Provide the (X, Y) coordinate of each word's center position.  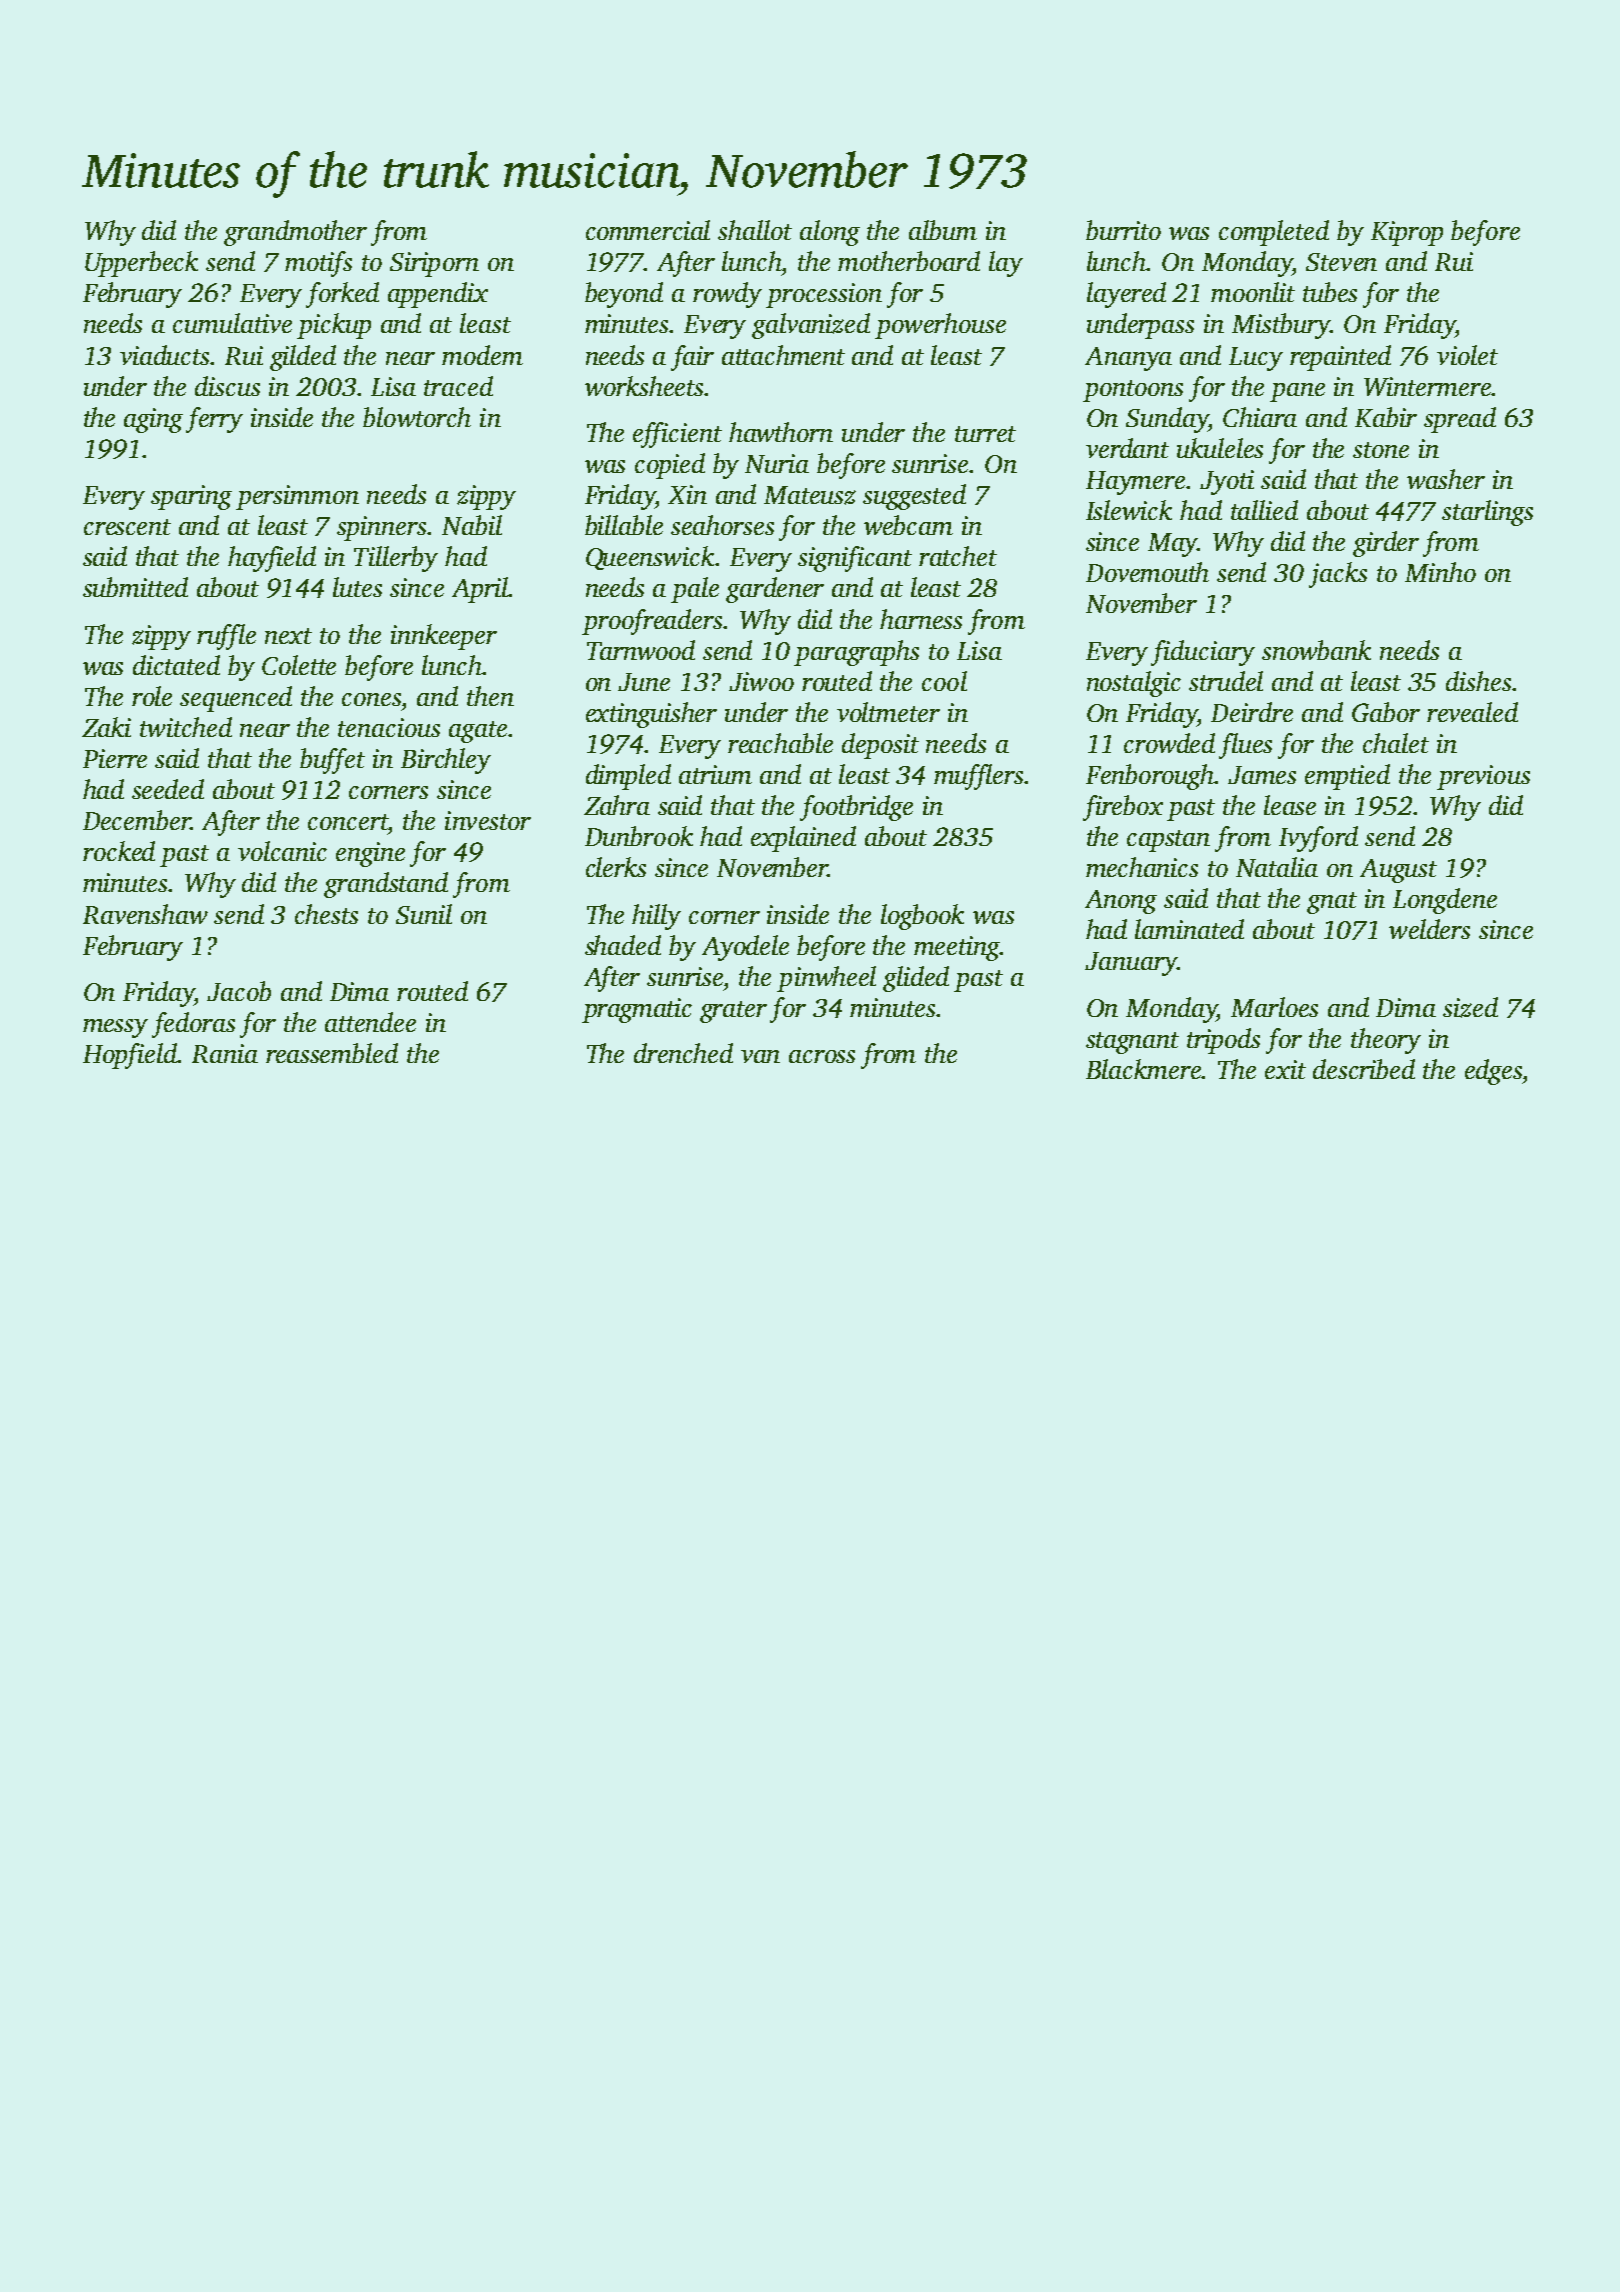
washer (1446, 479)
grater (733, 1012)
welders (1429, 929)
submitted (135, 587)
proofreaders (652, 622)
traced (458, 386)
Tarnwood (641, 650)
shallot (755, 230)
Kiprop (1407, 233)
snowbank (1316, 650)
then (490, 696)
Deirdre (1252, 712)
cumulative (232, 323)
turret (985, 434)
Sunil (424, 914)
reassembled (332, 1053)
